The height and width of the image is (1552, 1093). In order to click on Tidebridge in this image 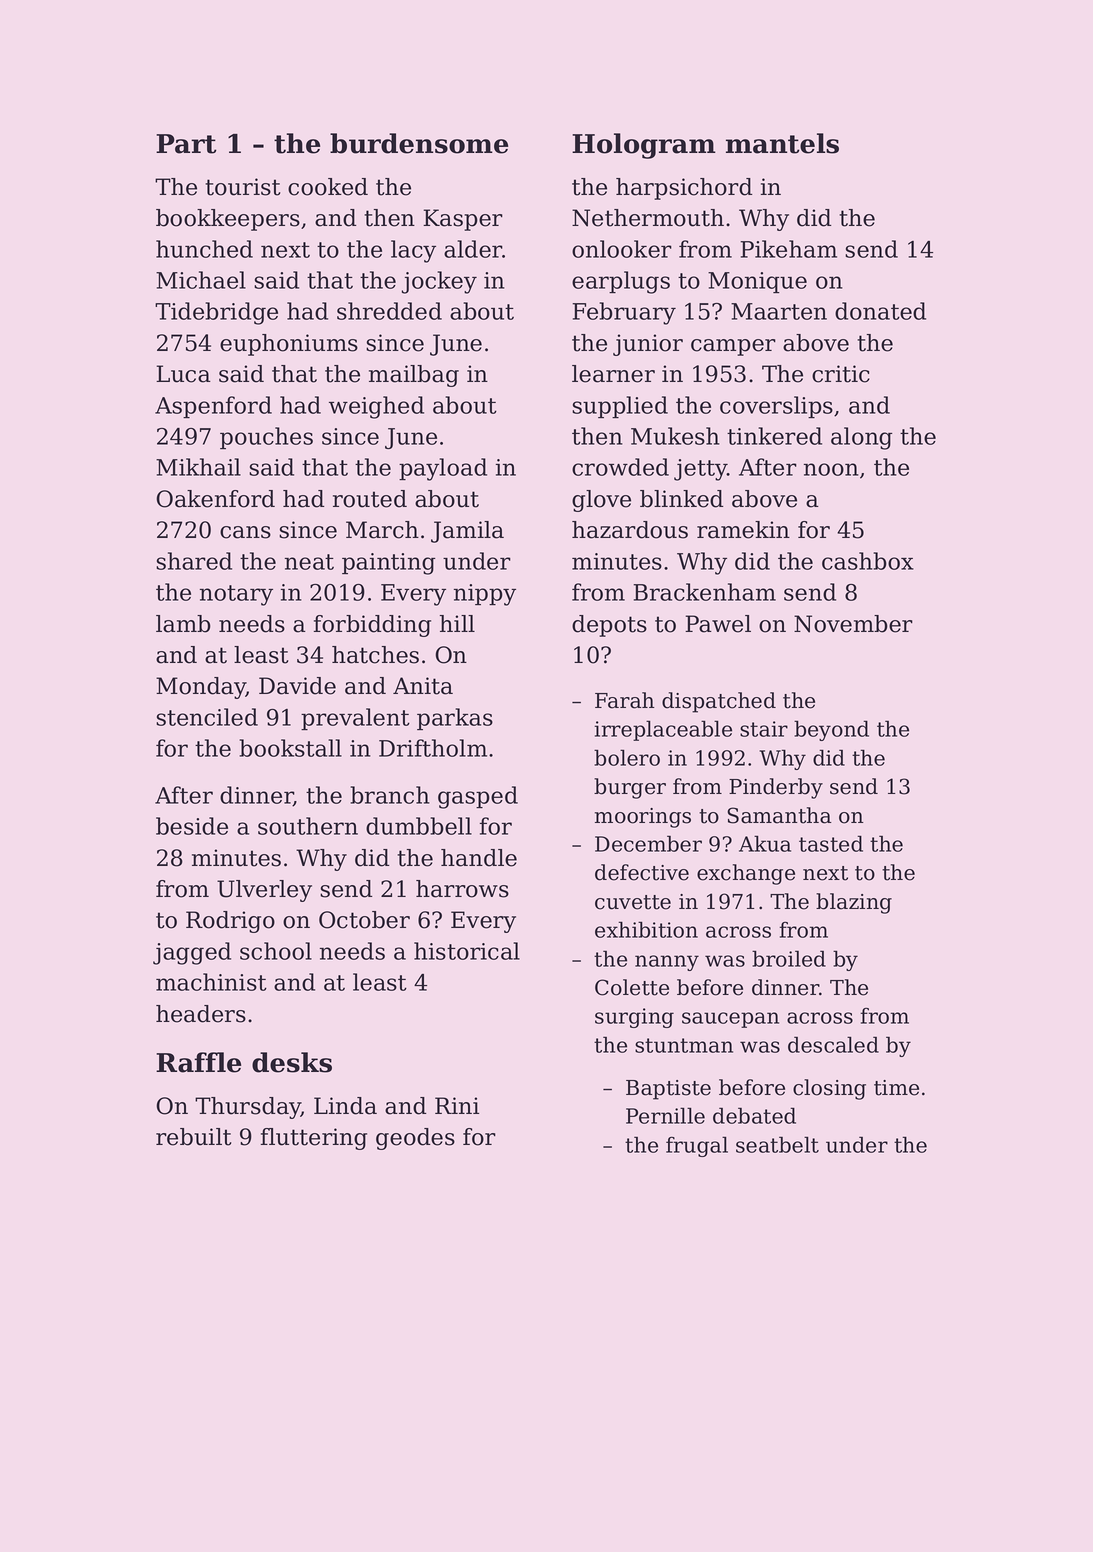, I will do `click(216, 313)`.
